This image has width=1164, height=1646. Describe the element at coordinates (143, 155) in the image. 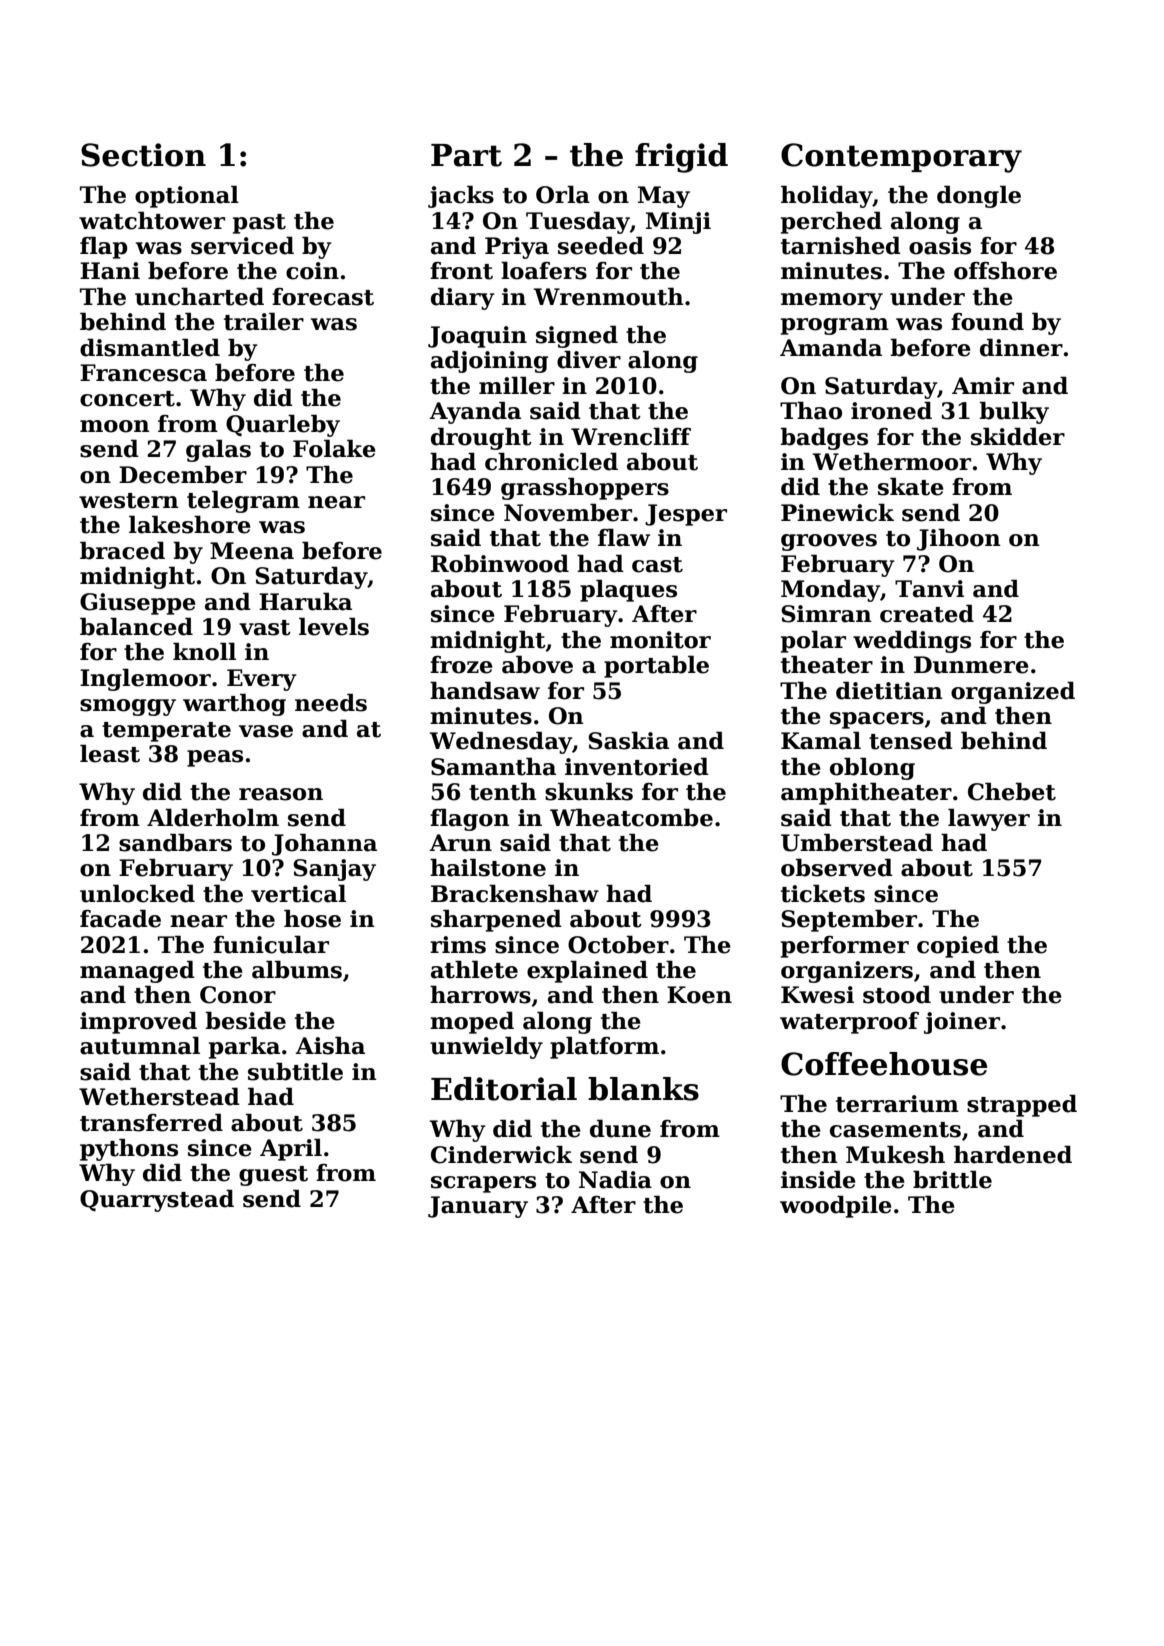

I see `Section` at that location.
